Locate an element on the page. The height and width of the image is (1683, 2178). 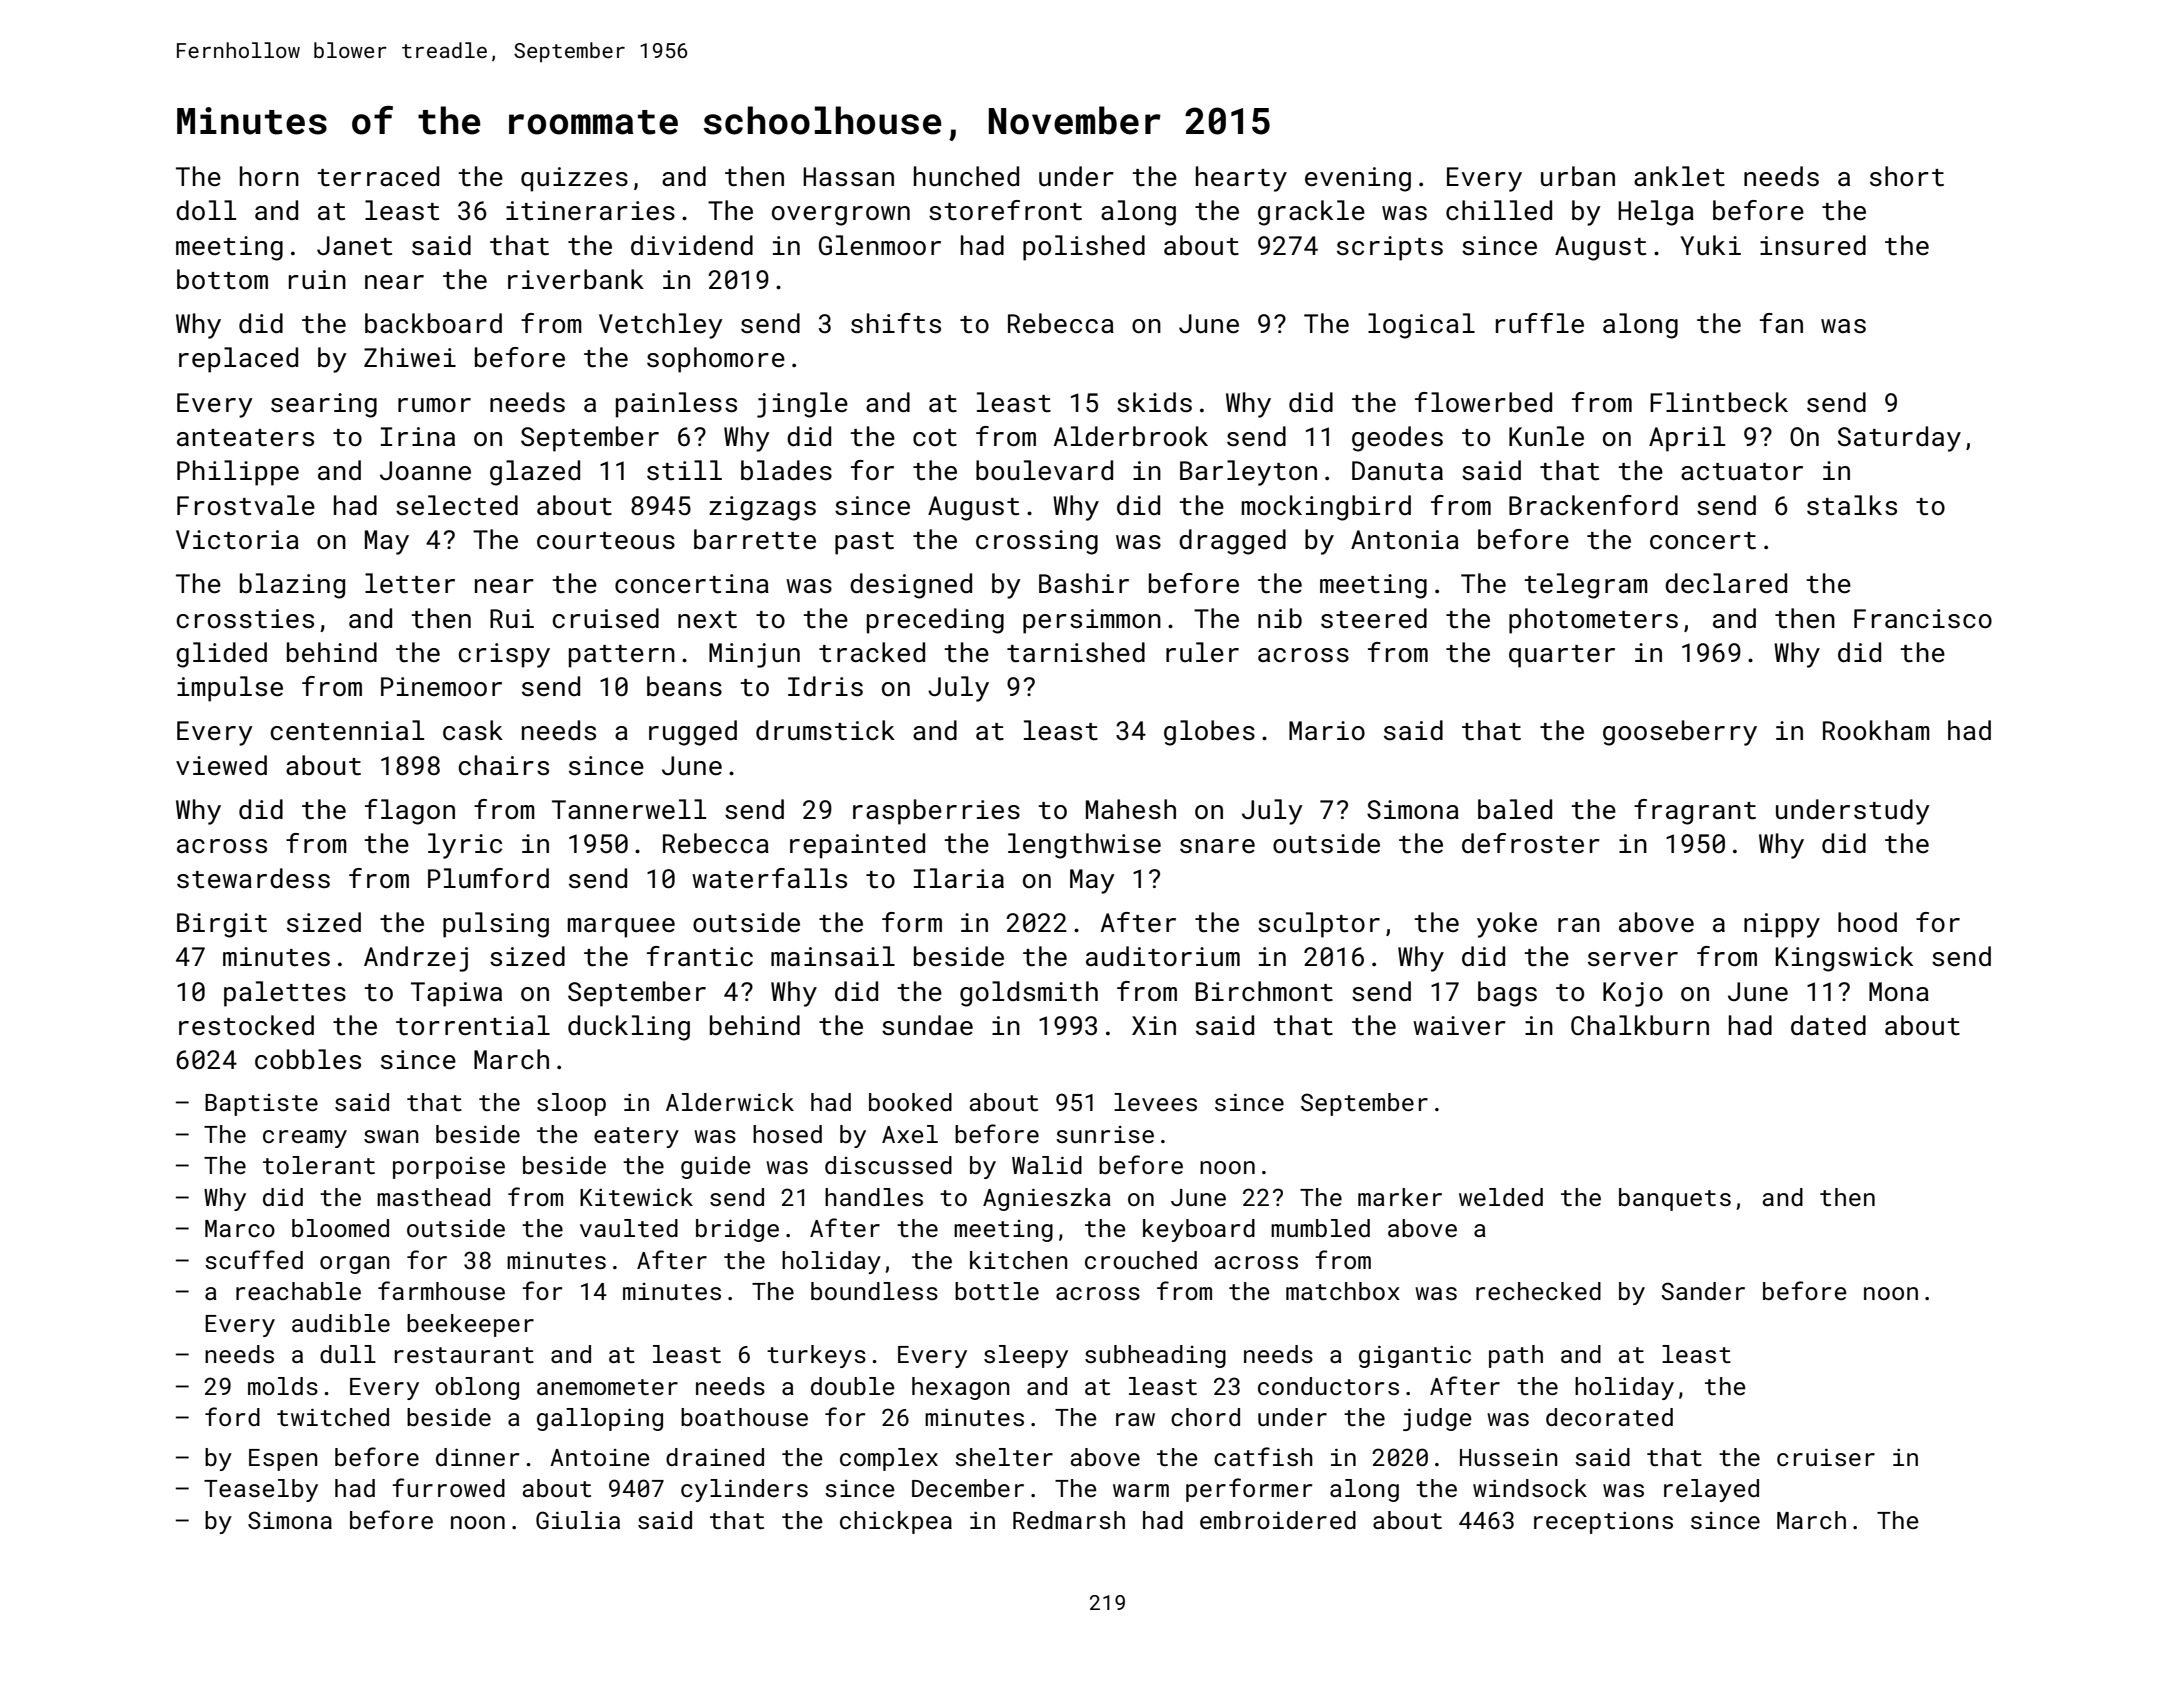
short is located at coordinates (1907, 176).
